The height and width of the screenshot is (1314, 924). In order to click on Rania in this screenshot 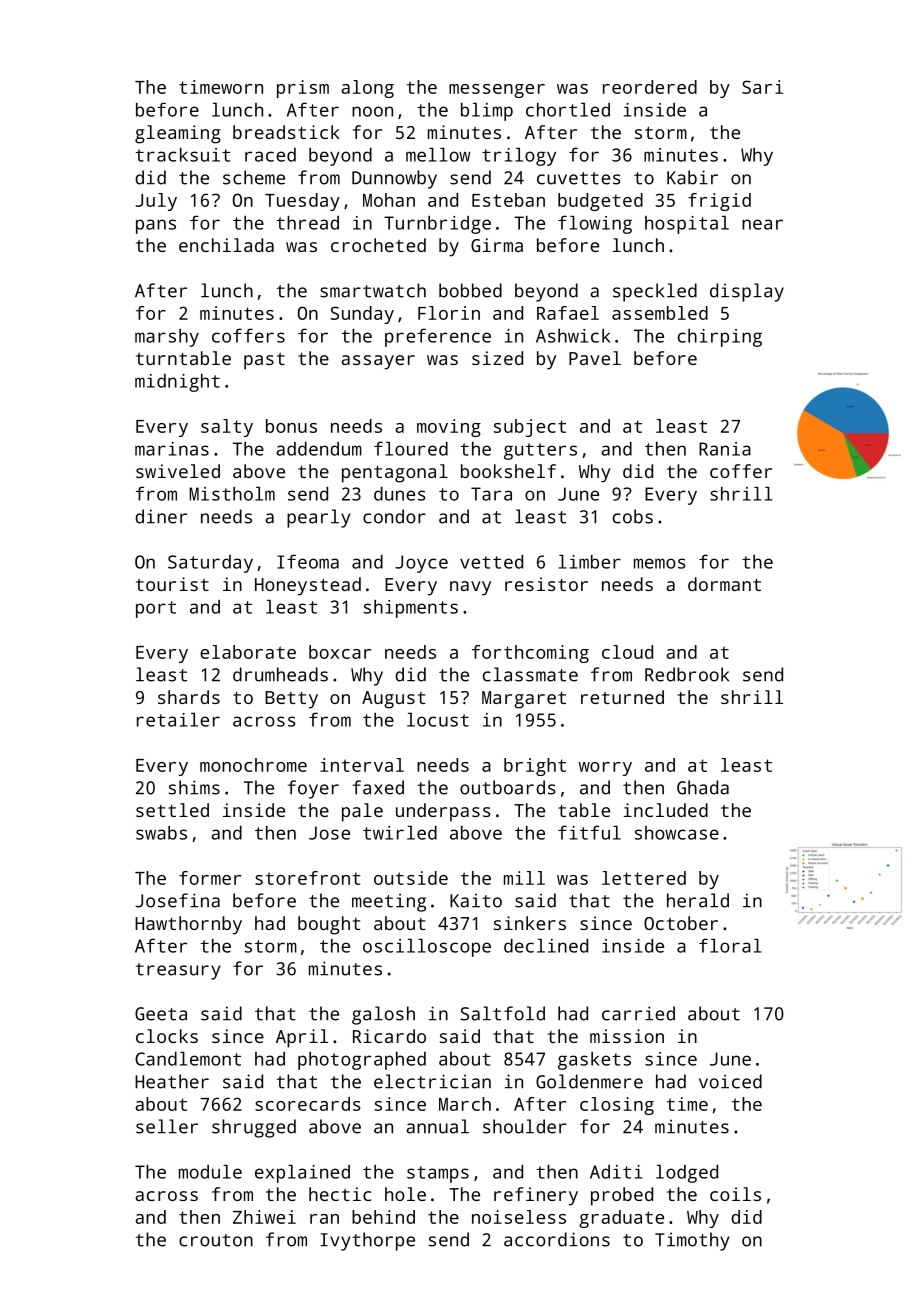, I will do `click(725, 449)`.
